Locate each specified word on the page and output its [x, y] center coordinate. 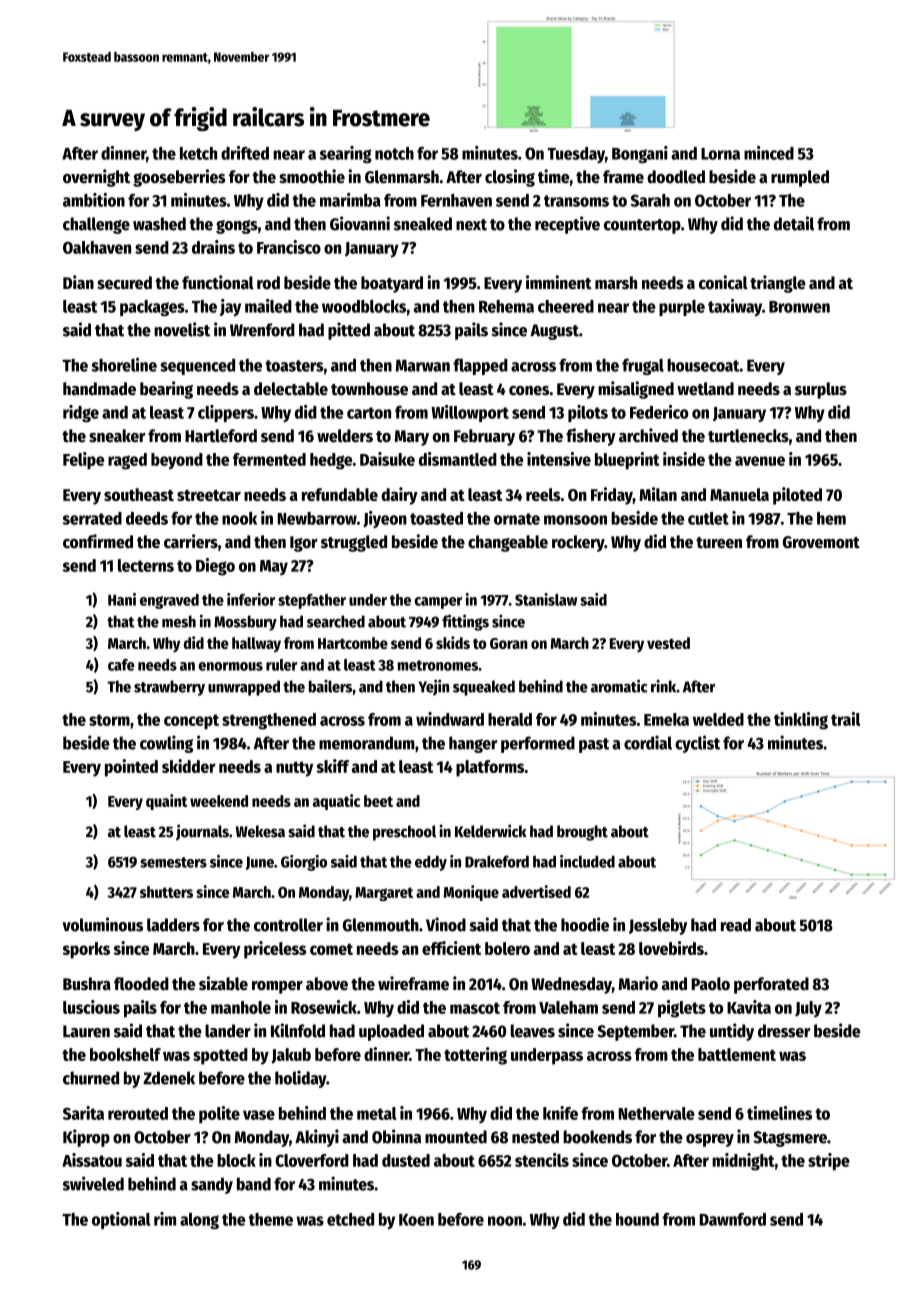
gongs [237, 227]
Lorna [720, 154]
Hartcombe [353, 643]
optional [121, 1220]
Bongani [640, 154]
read [736, 925]
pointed [131, 768]
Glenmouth [381, 925]
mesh [179, 621]
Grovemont [821, 542]
